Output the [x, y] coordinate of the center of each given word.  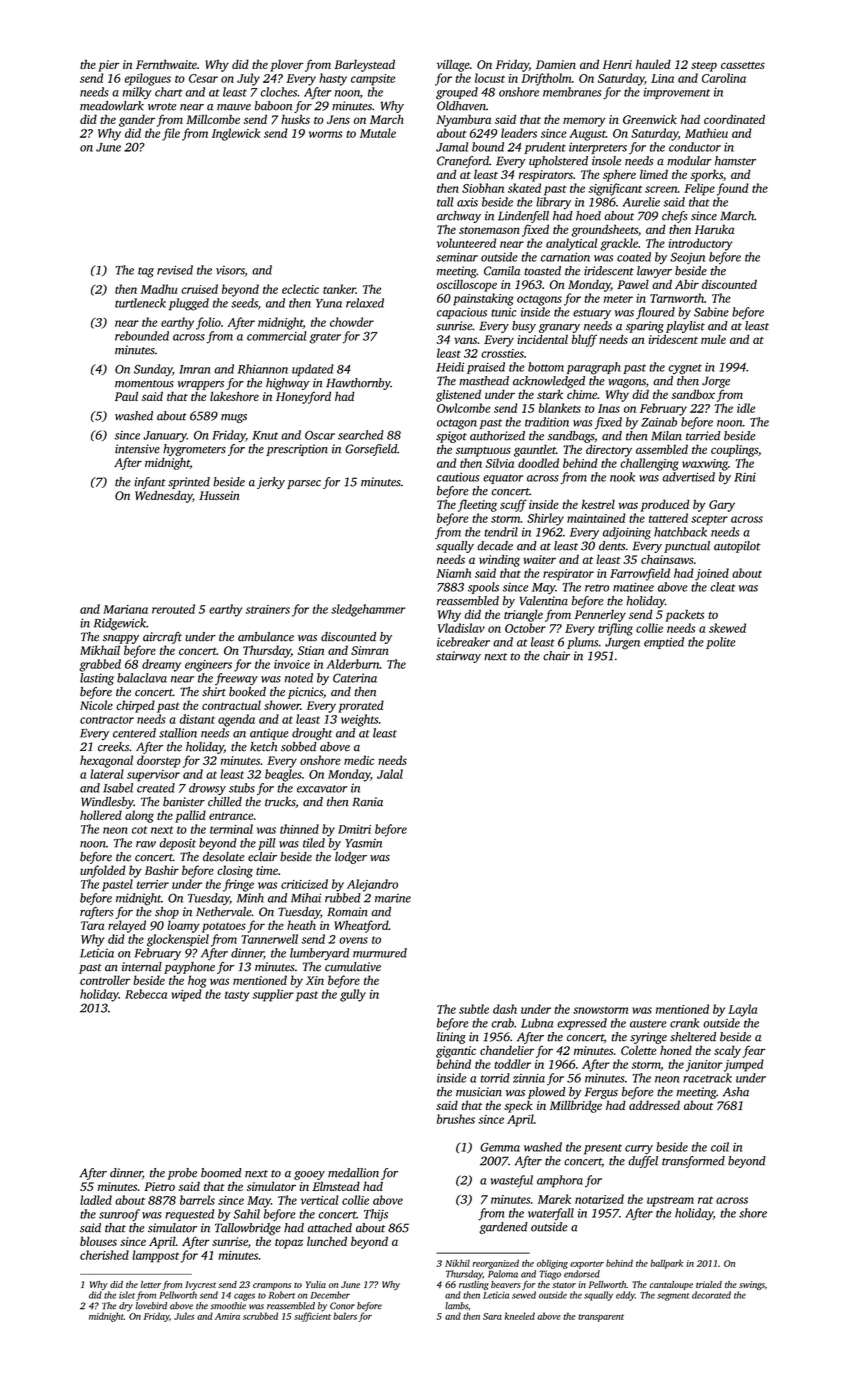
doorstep [159, 761]
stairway [458, 657]
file [171, 134]
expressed [582, 1024]
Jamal [452, 147]
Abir [687, 284]
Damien [556, 64]
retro [597, 588]
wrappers [201, 385]
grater [325, 338]
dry [126, 1307]
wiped [187, 995]
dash [505, 1009]
